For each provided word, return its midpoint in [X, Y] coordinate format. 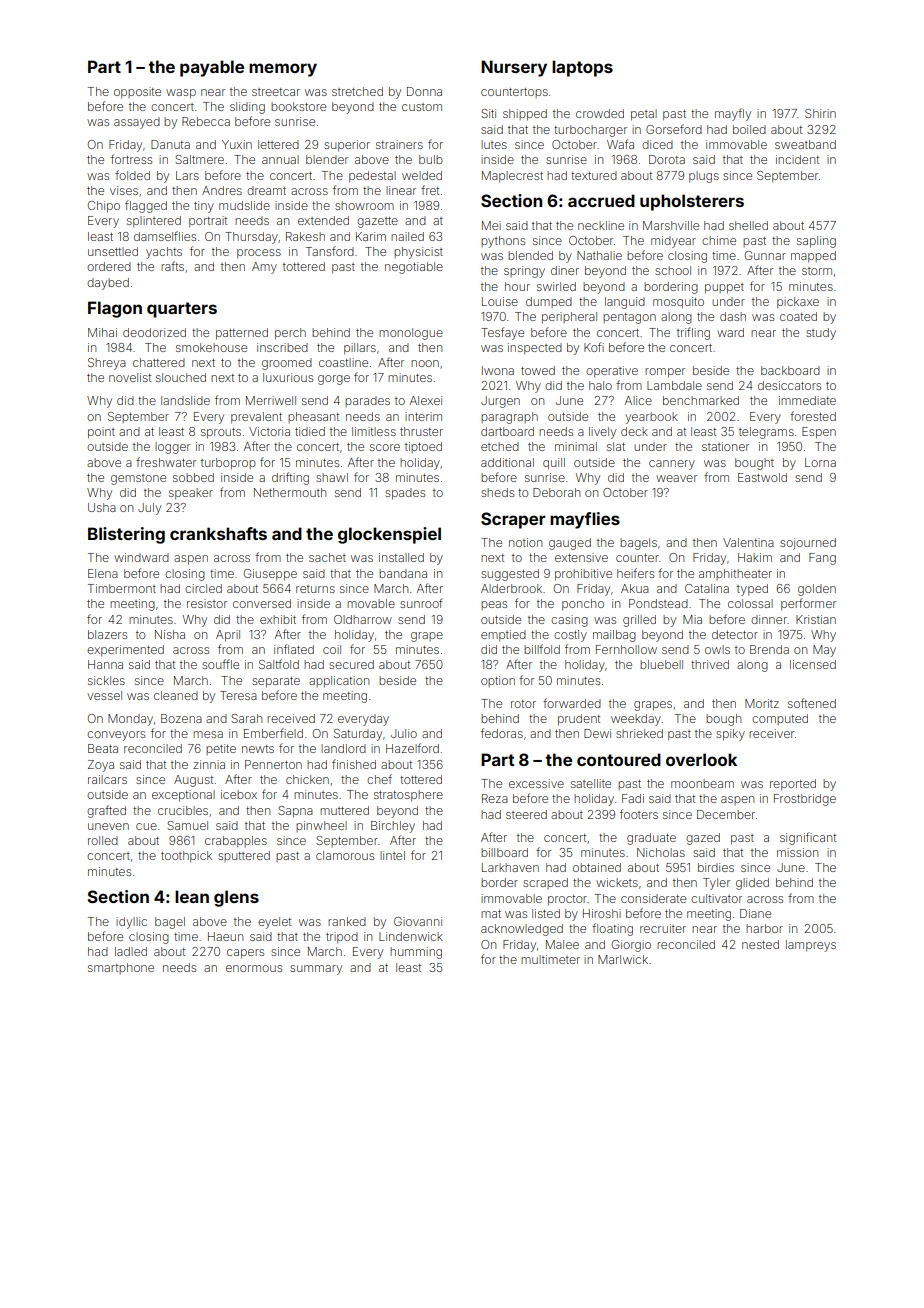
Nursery [514, 68]
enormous [254, 968]
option [498, 681]
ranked [347, 921]
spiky [730, 735]
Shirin [820, 113]
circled [203, 588]
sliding [247, 108]
